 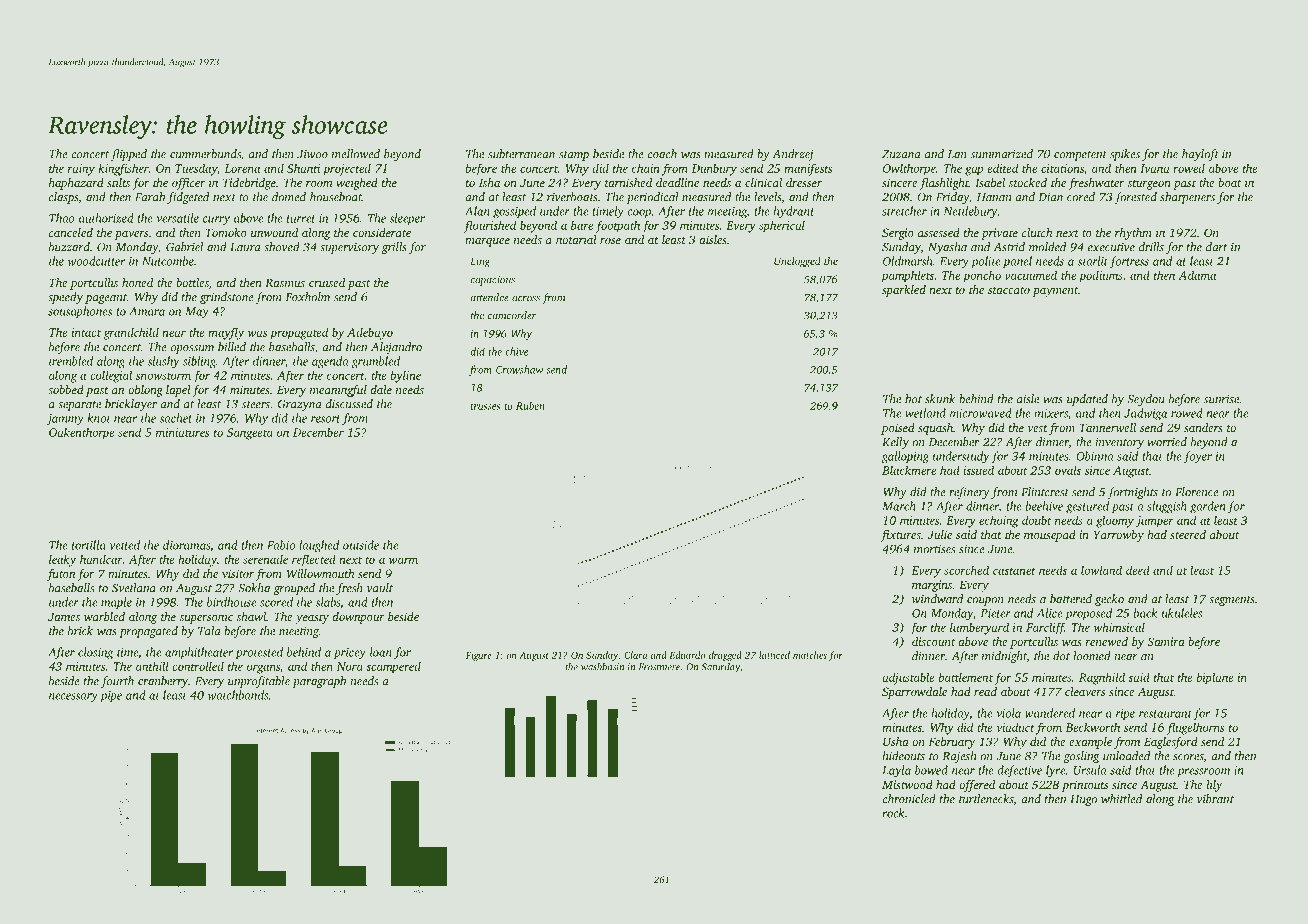 I want to click on summarized, so click(x=1002, y=154).
